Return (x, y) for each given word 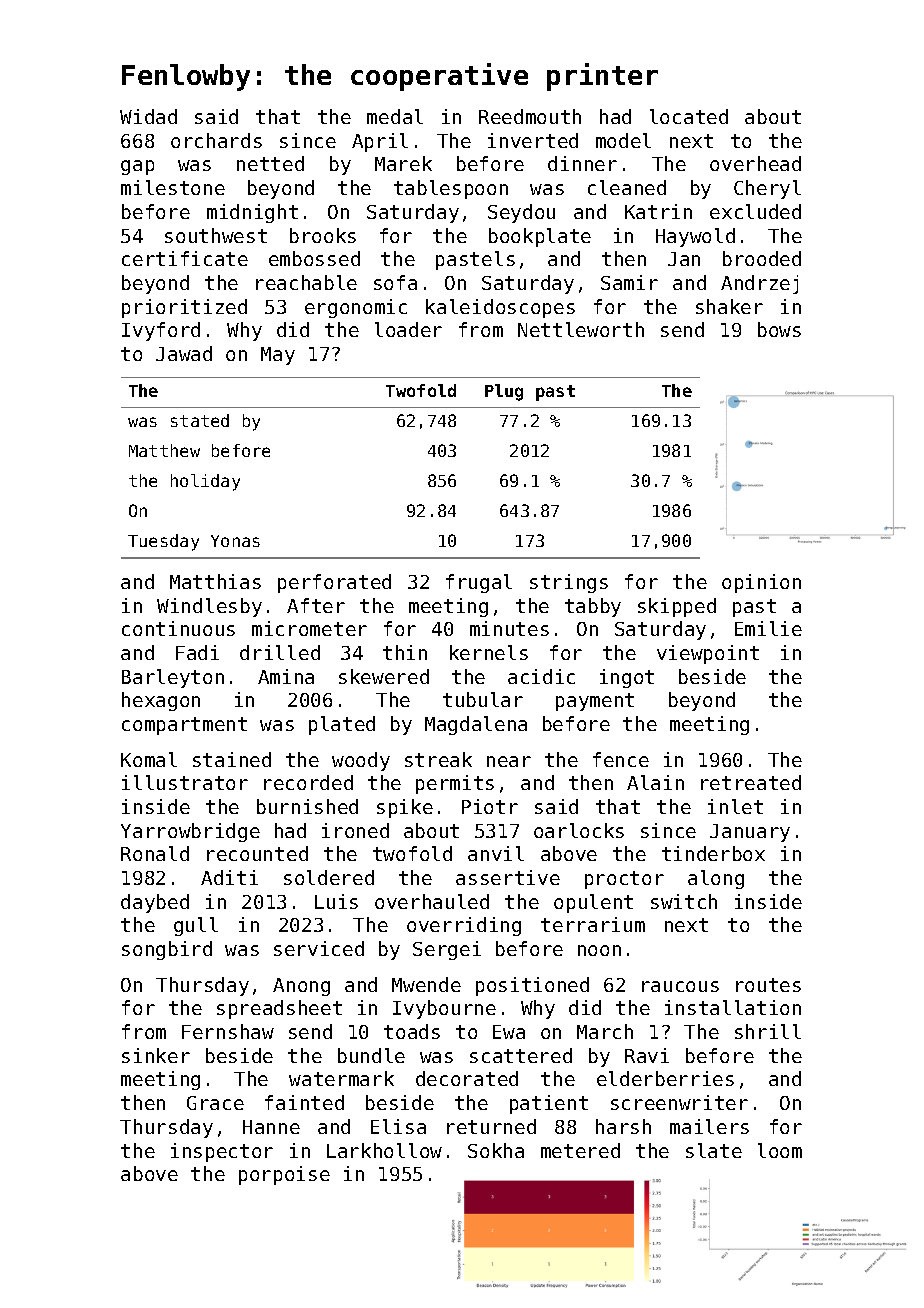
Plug (504, 392)
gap (137, 167)
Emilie (768, 628)
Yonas (235, 541)
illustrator (185, 782)
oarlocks (579, 830)
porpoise (284, 1175)
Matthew (164, 450)
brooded (762, 258)
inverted (533, 140)
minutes (509, 628)
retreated (751, 782)
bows (779, 329)
